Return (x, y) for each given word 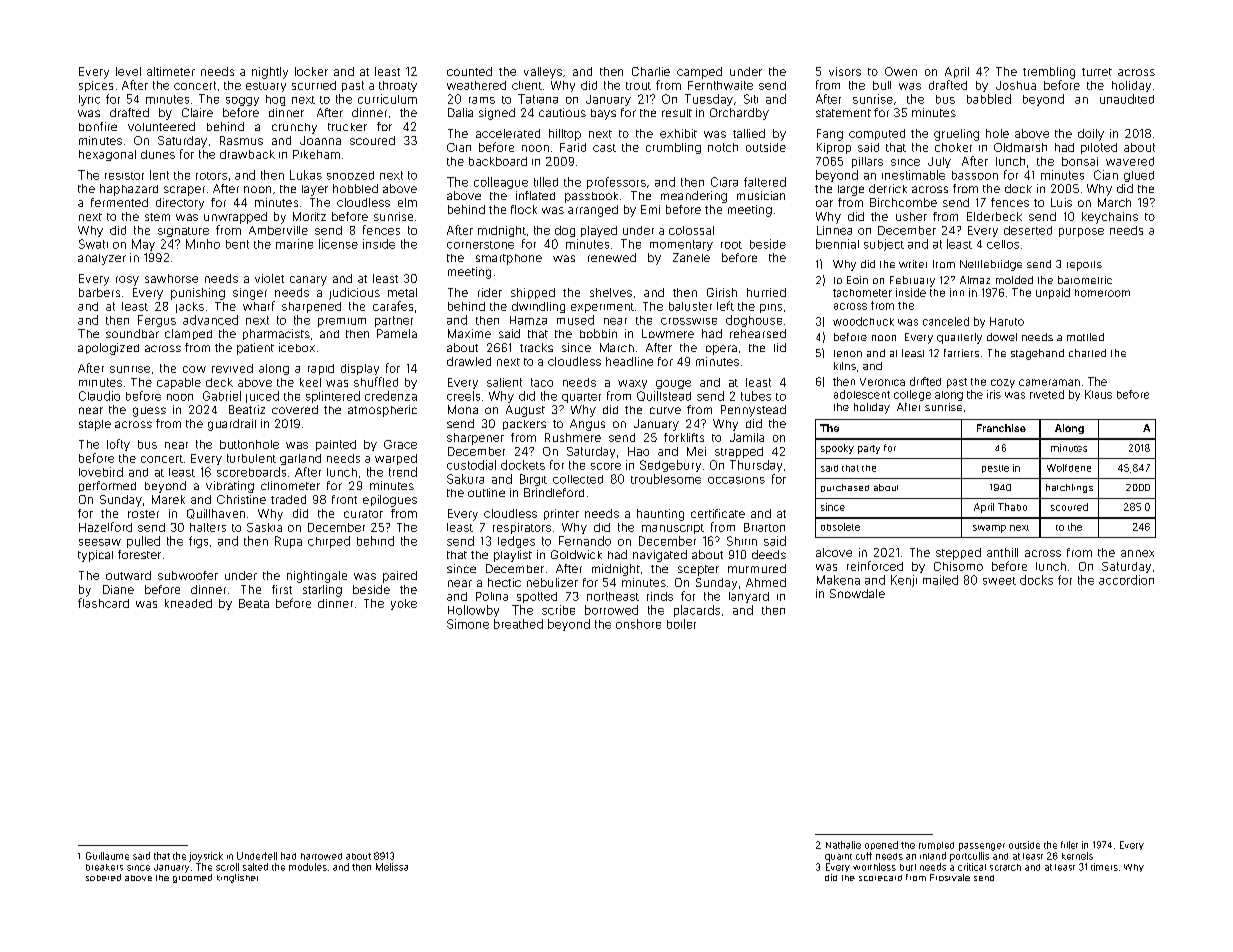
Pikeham (316, 154)
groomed (192, 878)
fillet (1069, 845)
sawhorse (171, 278)
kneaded (188, 603)
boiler (681, 624)
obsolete (840, 527)
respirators (522, 528)
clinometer (290, 485)
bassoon (975, 175)
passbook (591, 197)
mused (575, 320)
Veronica (882, 382)
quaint (838, 858)
